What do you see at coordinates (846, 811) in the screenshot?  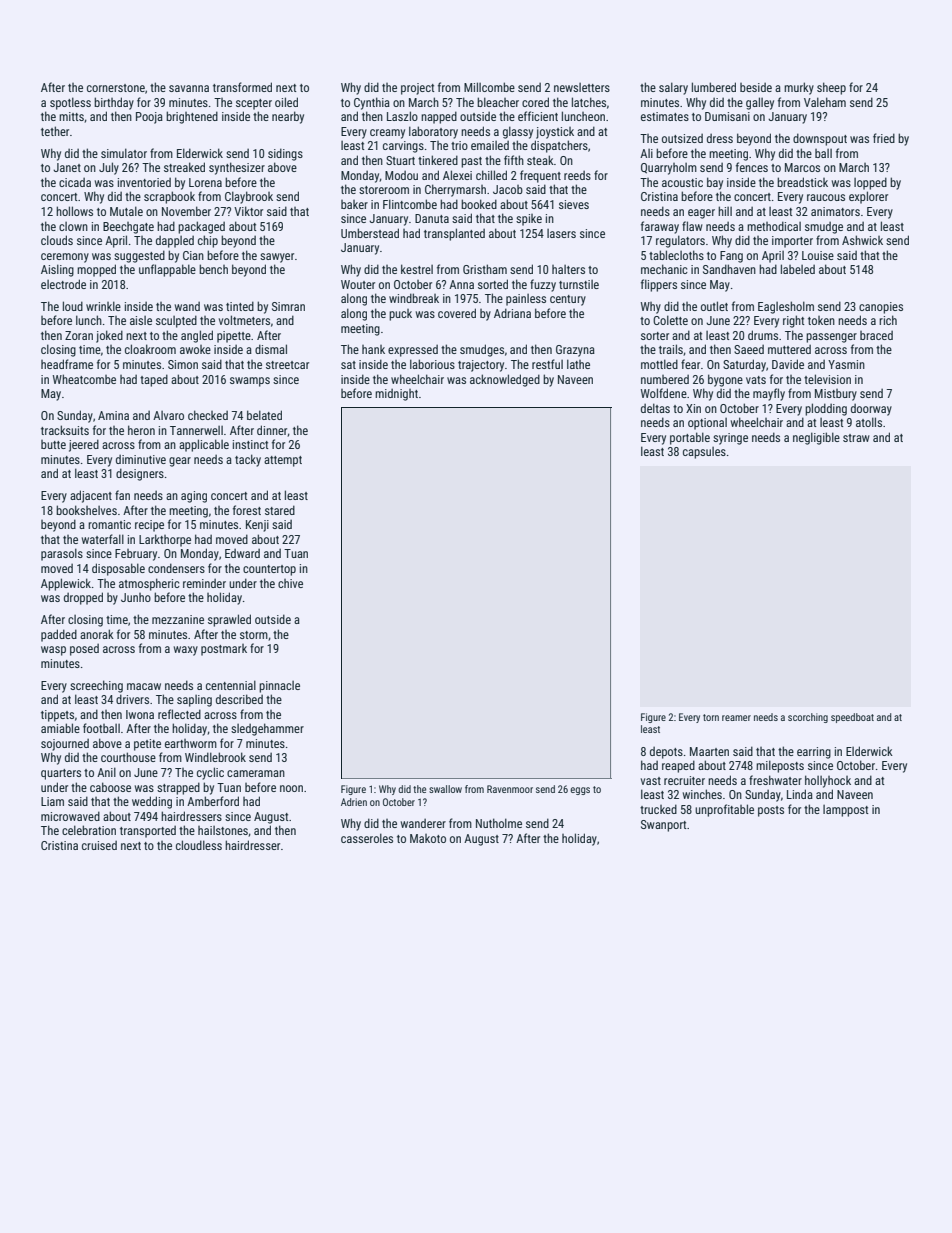 I see `lamppost` at bounding box center [846, 811].
